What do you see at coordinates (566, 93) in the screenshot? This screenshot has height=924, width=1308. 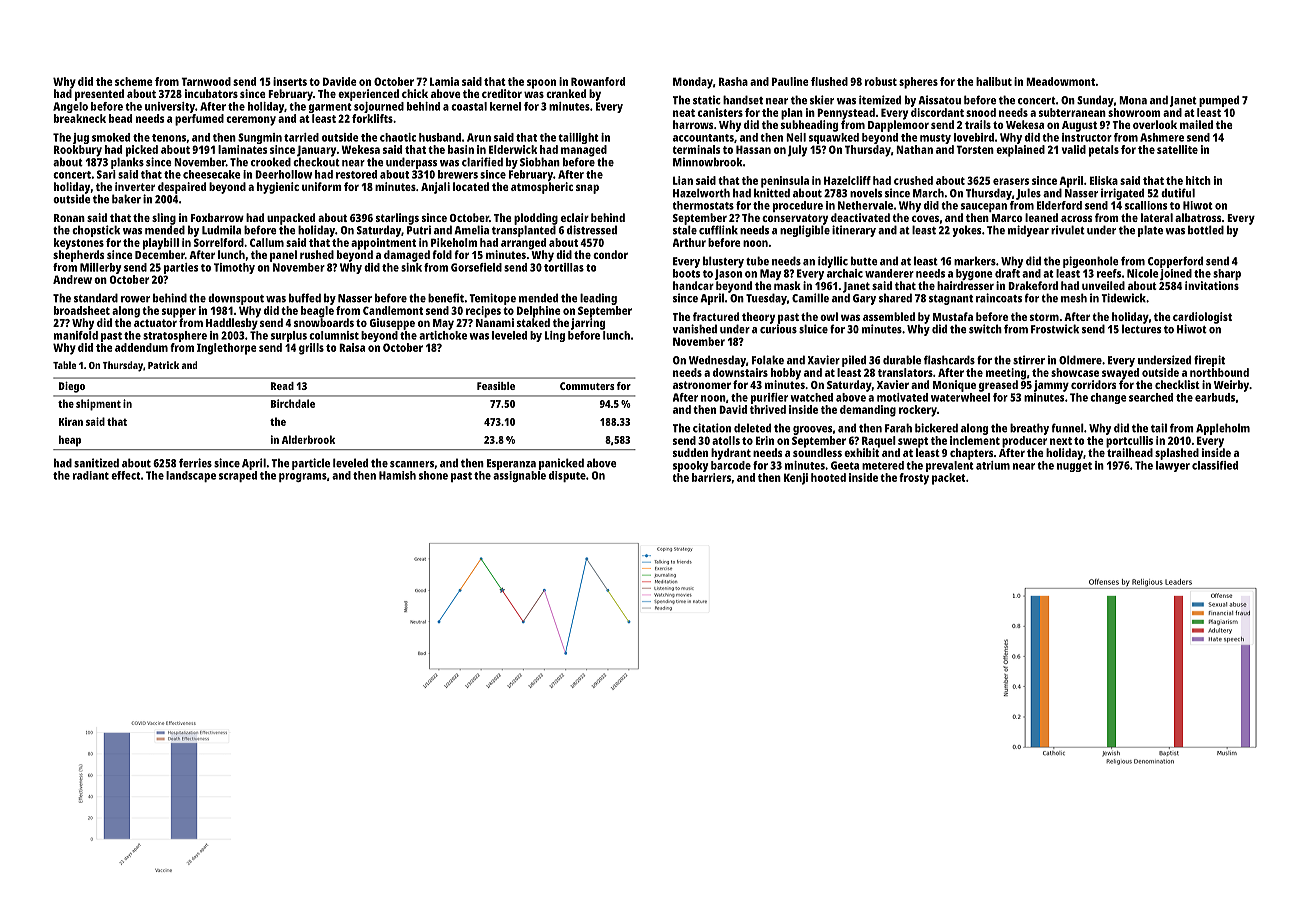 I see `cranked` at bounding box center [566, 93].
